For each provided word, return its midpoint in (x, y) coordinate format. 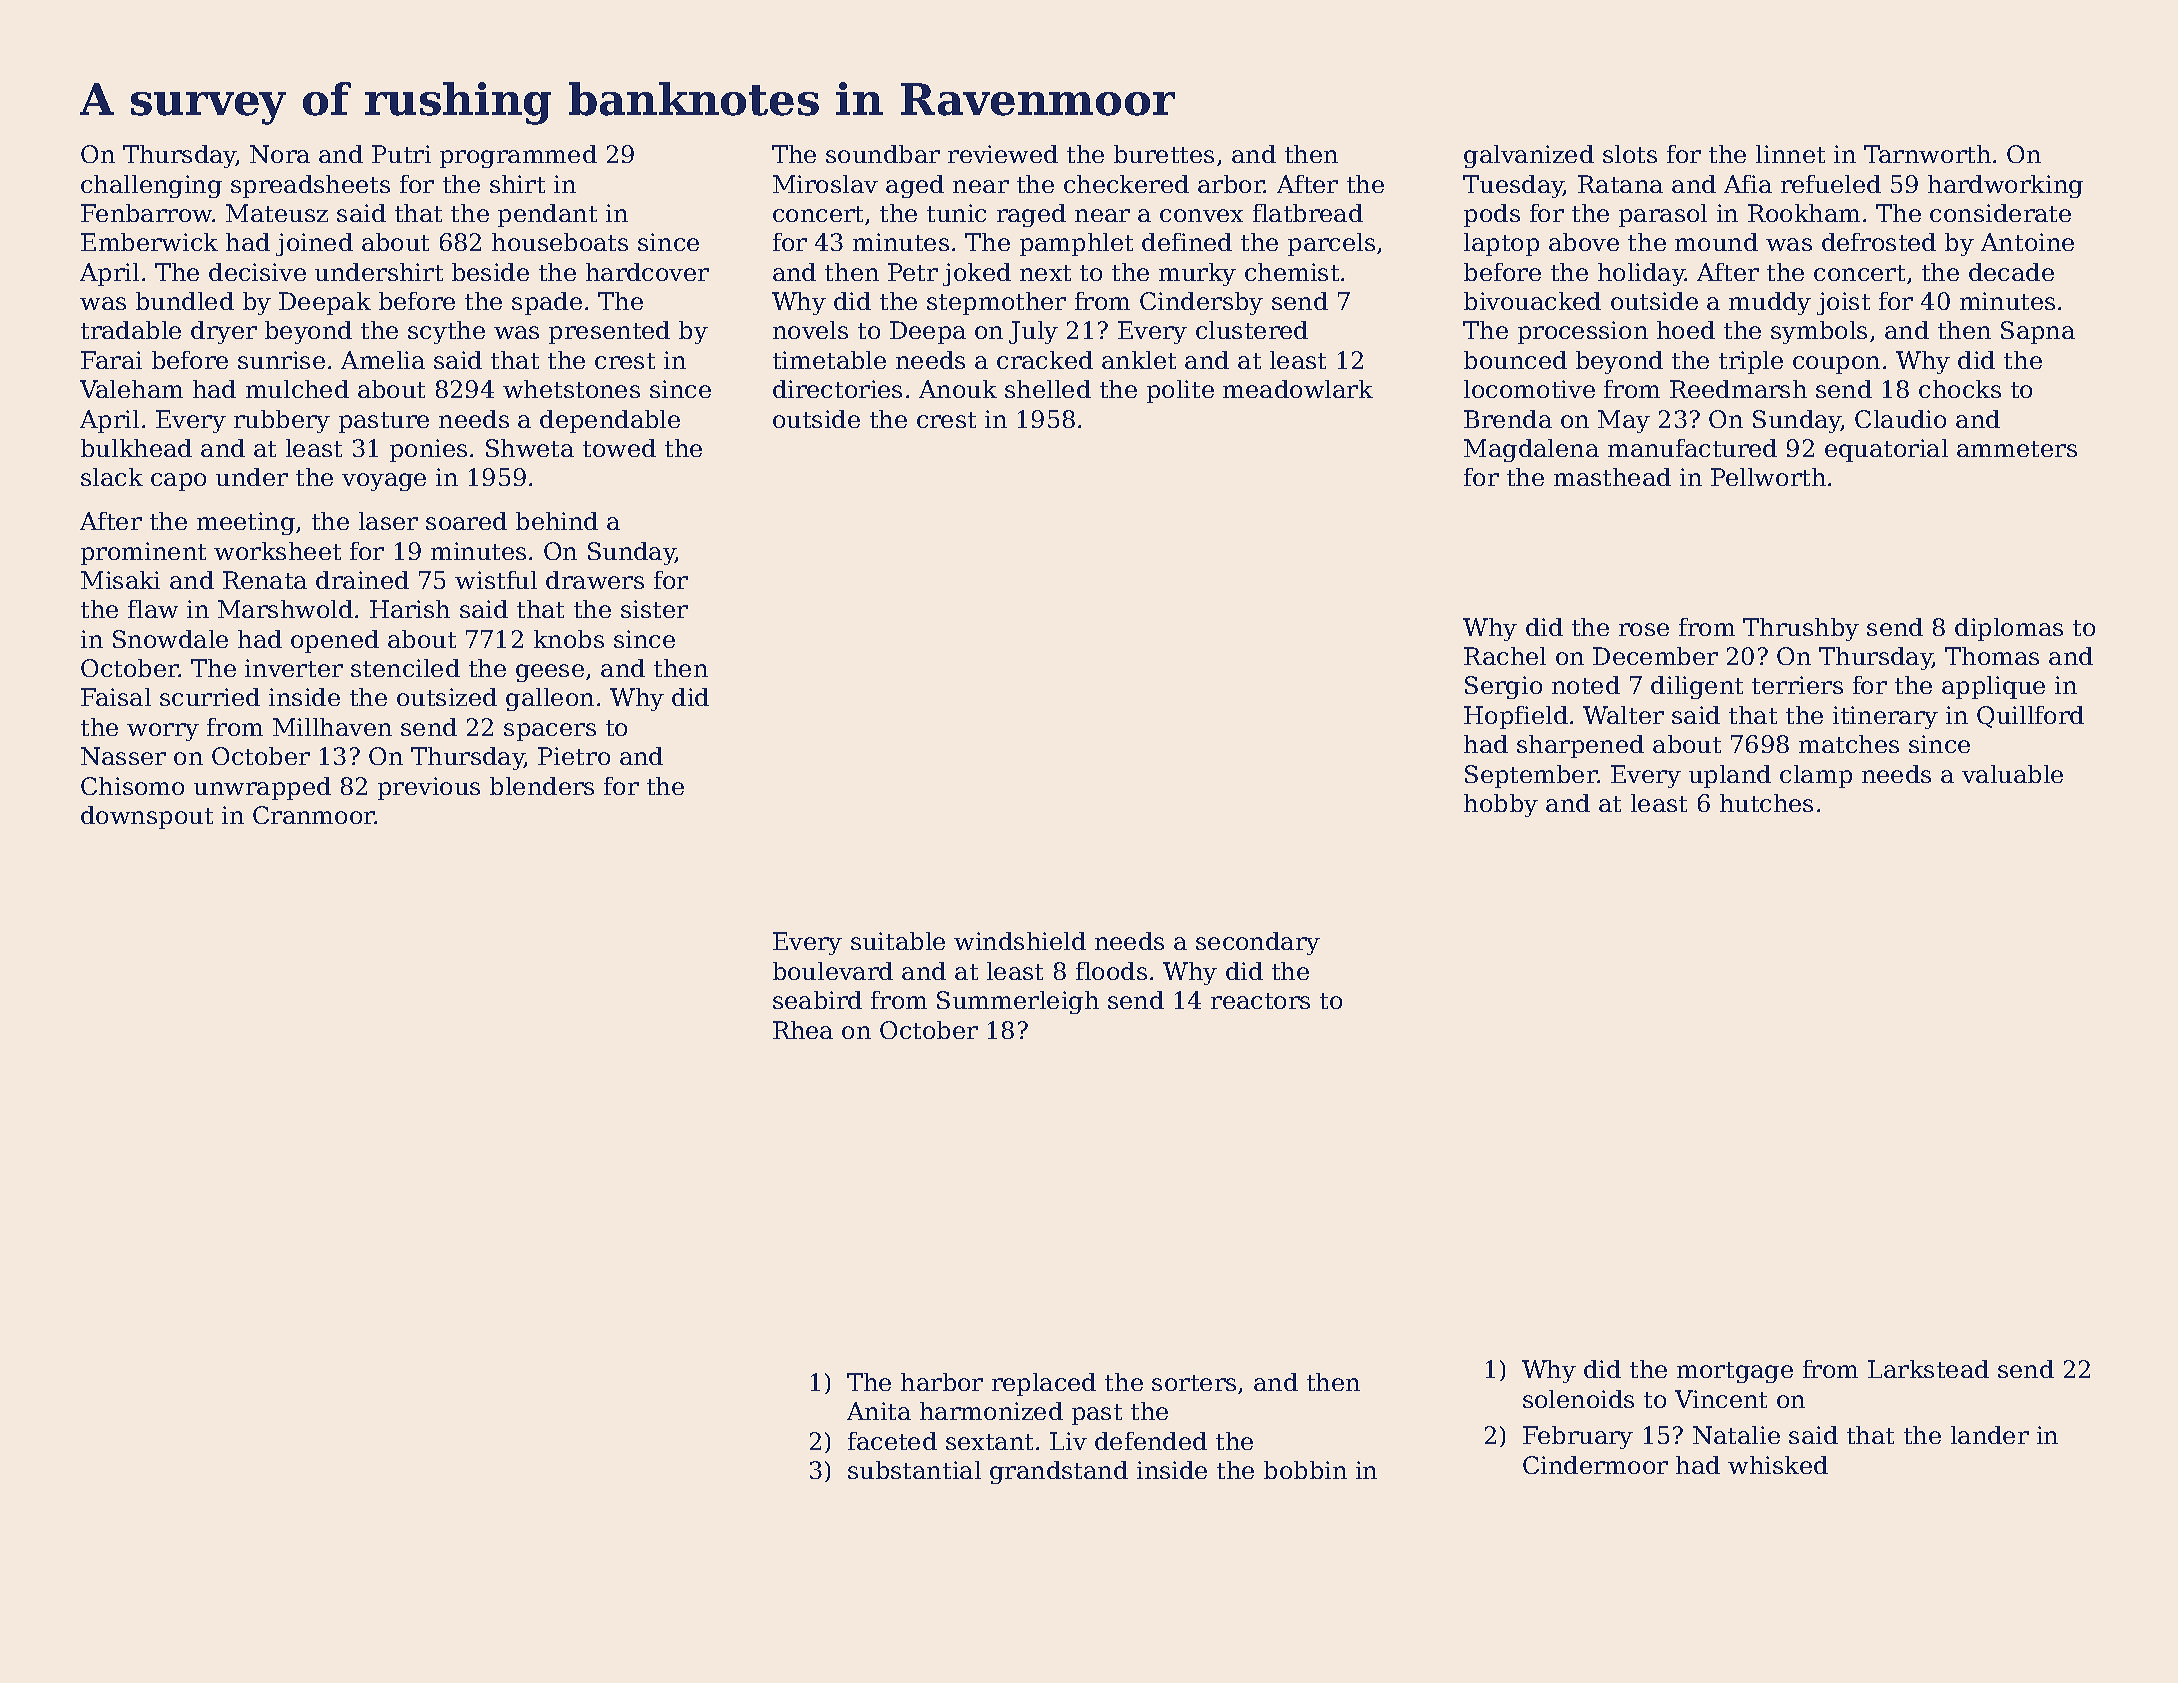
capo (178, 482)
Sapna (2038, 332)
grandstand (1059, 1472)
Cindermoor (1595, 1465)
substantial (914, 1470)
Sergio (1503, 687)
